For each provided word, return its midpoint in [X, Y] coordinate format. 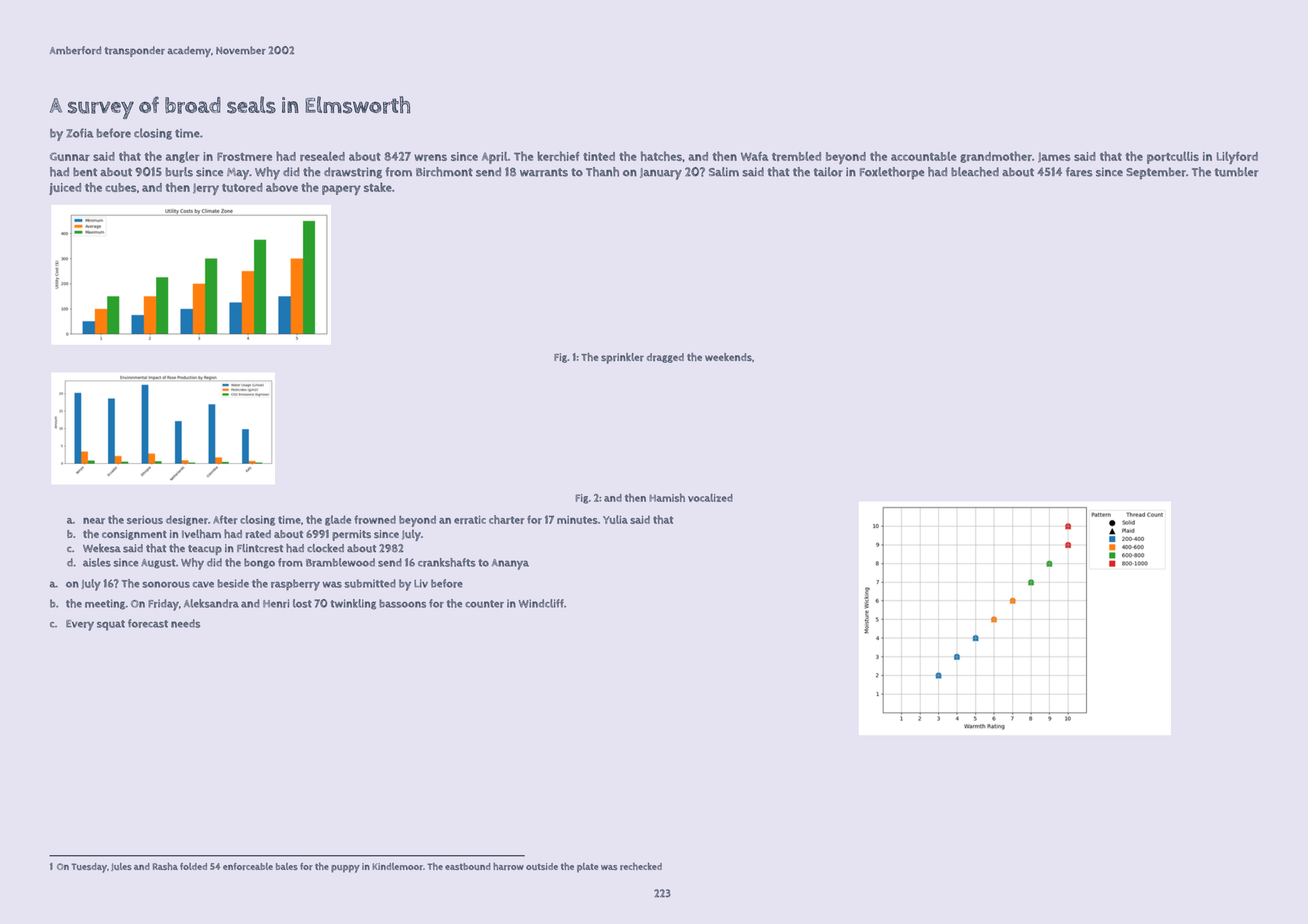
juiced [65, 189]
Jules [121, 867]
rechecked [641, 866]
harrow [508, 866]
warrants [544, 172]
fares [1079, 172]
